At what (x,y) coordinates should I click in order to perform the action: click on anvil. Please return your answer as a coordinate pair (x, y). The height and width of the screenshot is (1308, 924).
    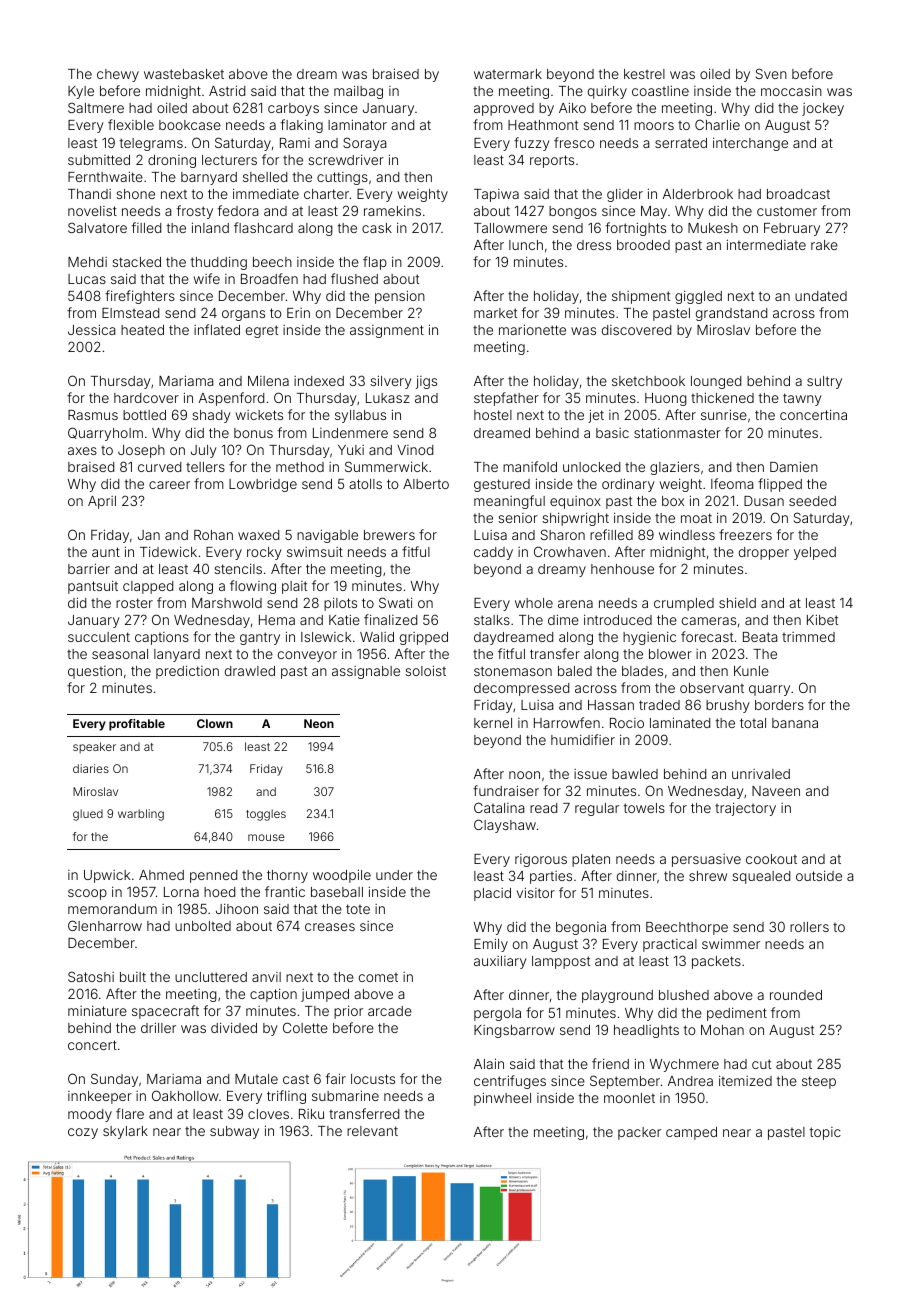
    Looking at the image, I should click on (266, 977).
